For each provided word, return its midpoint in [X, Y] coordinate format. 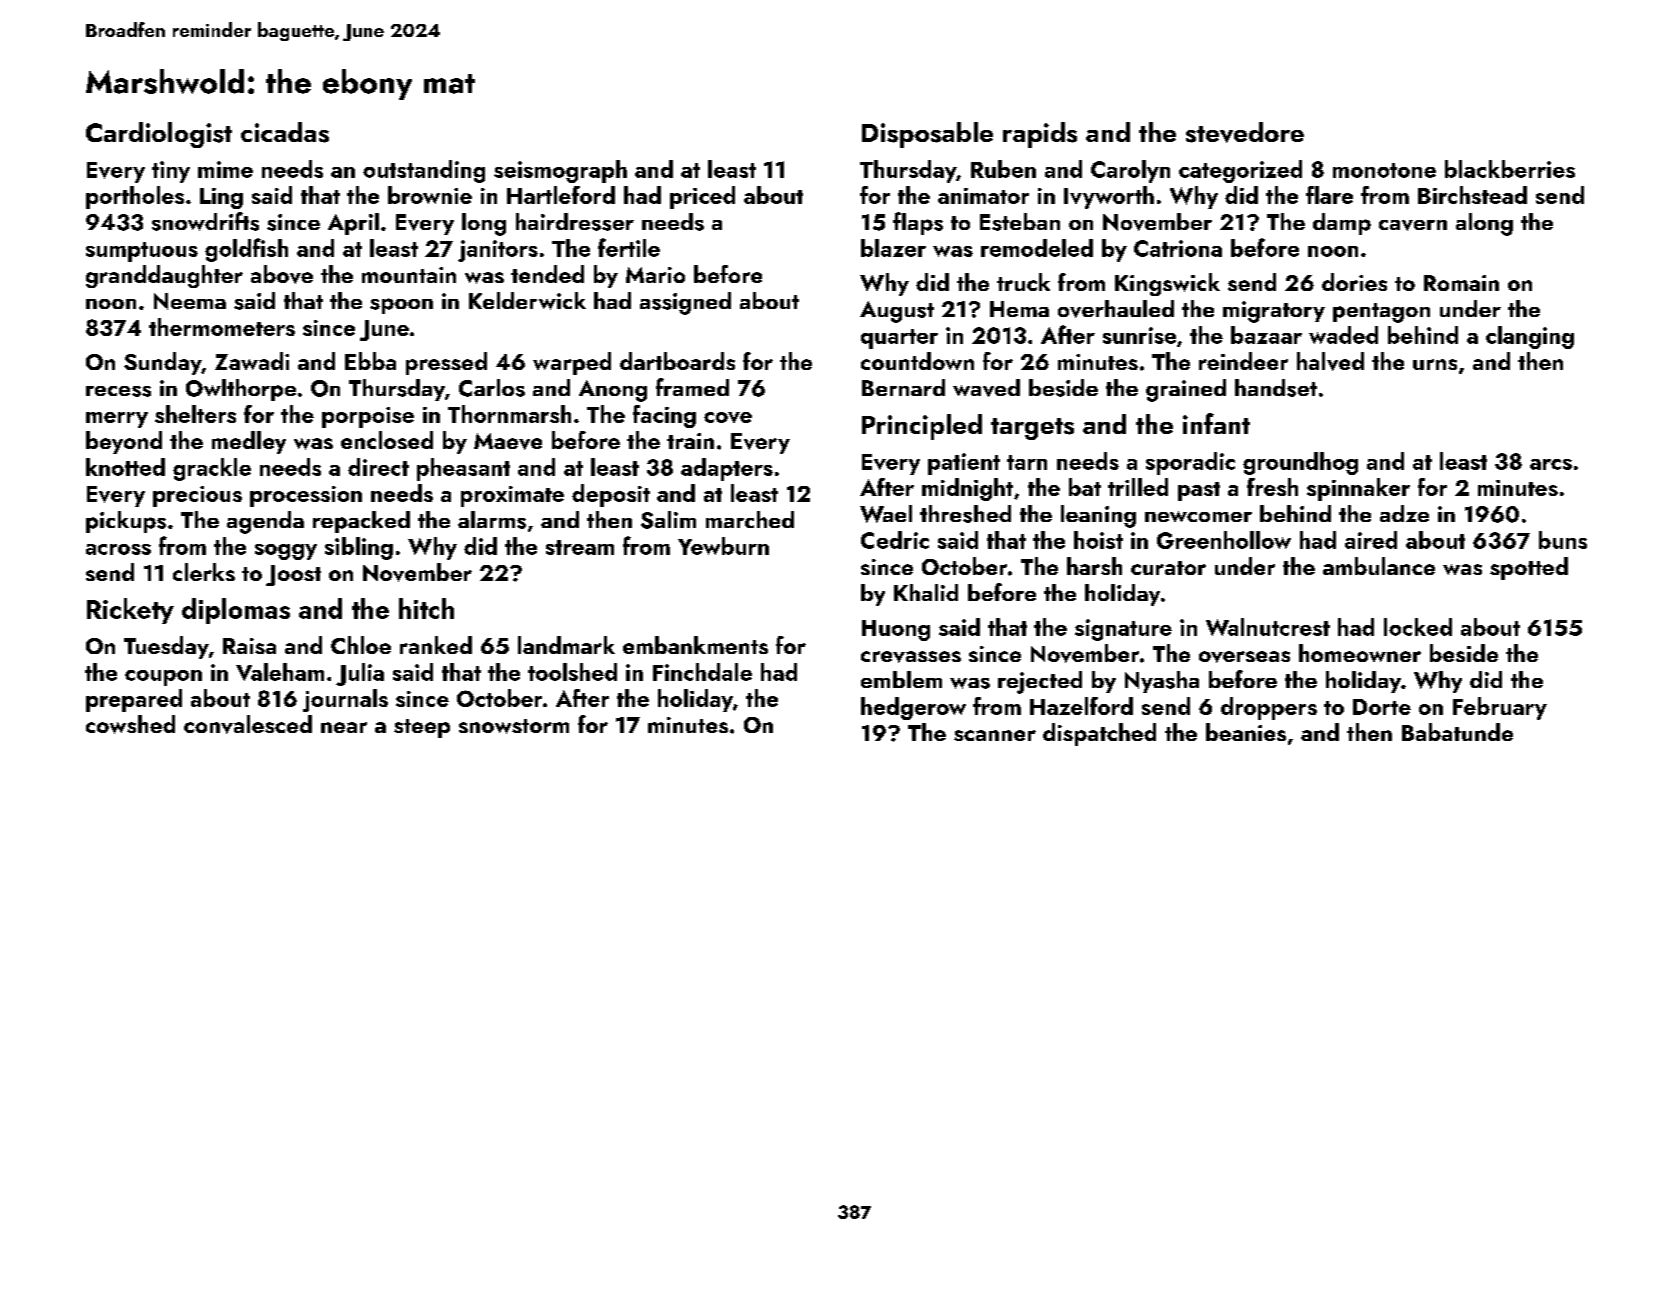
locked [1418, 627]
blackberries [1510, 169]
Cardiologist [159, 135]
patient [964, 464]
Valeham [280, 672]
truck [1023, 282]
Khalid [926, 592]
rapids [1040, 135]
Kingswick [1167, 284]
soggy [286, 552]
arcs [1551, 464]
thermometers [222, 327]
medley [249, 442]
